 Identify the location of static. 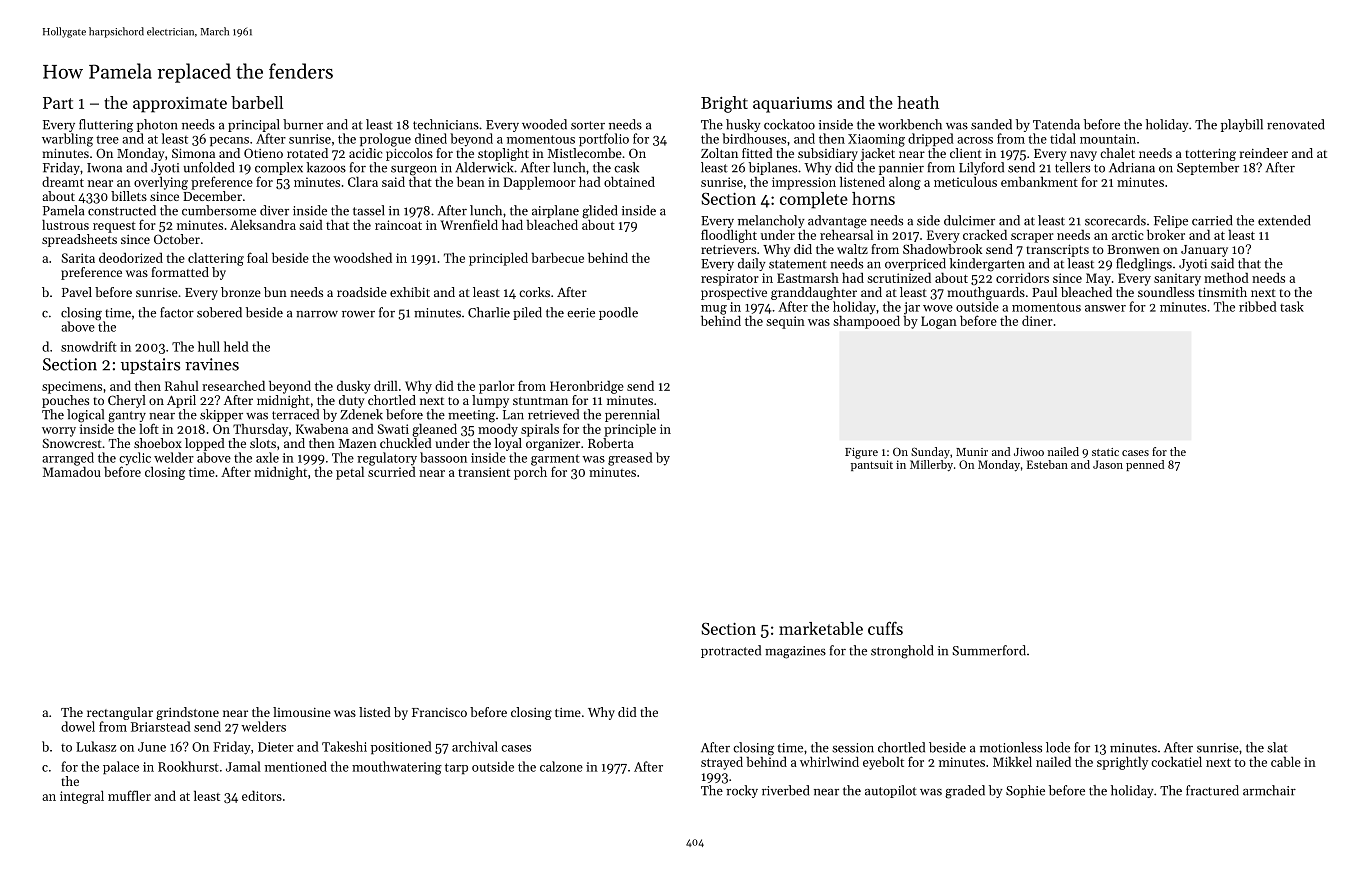
(1105, 452).
